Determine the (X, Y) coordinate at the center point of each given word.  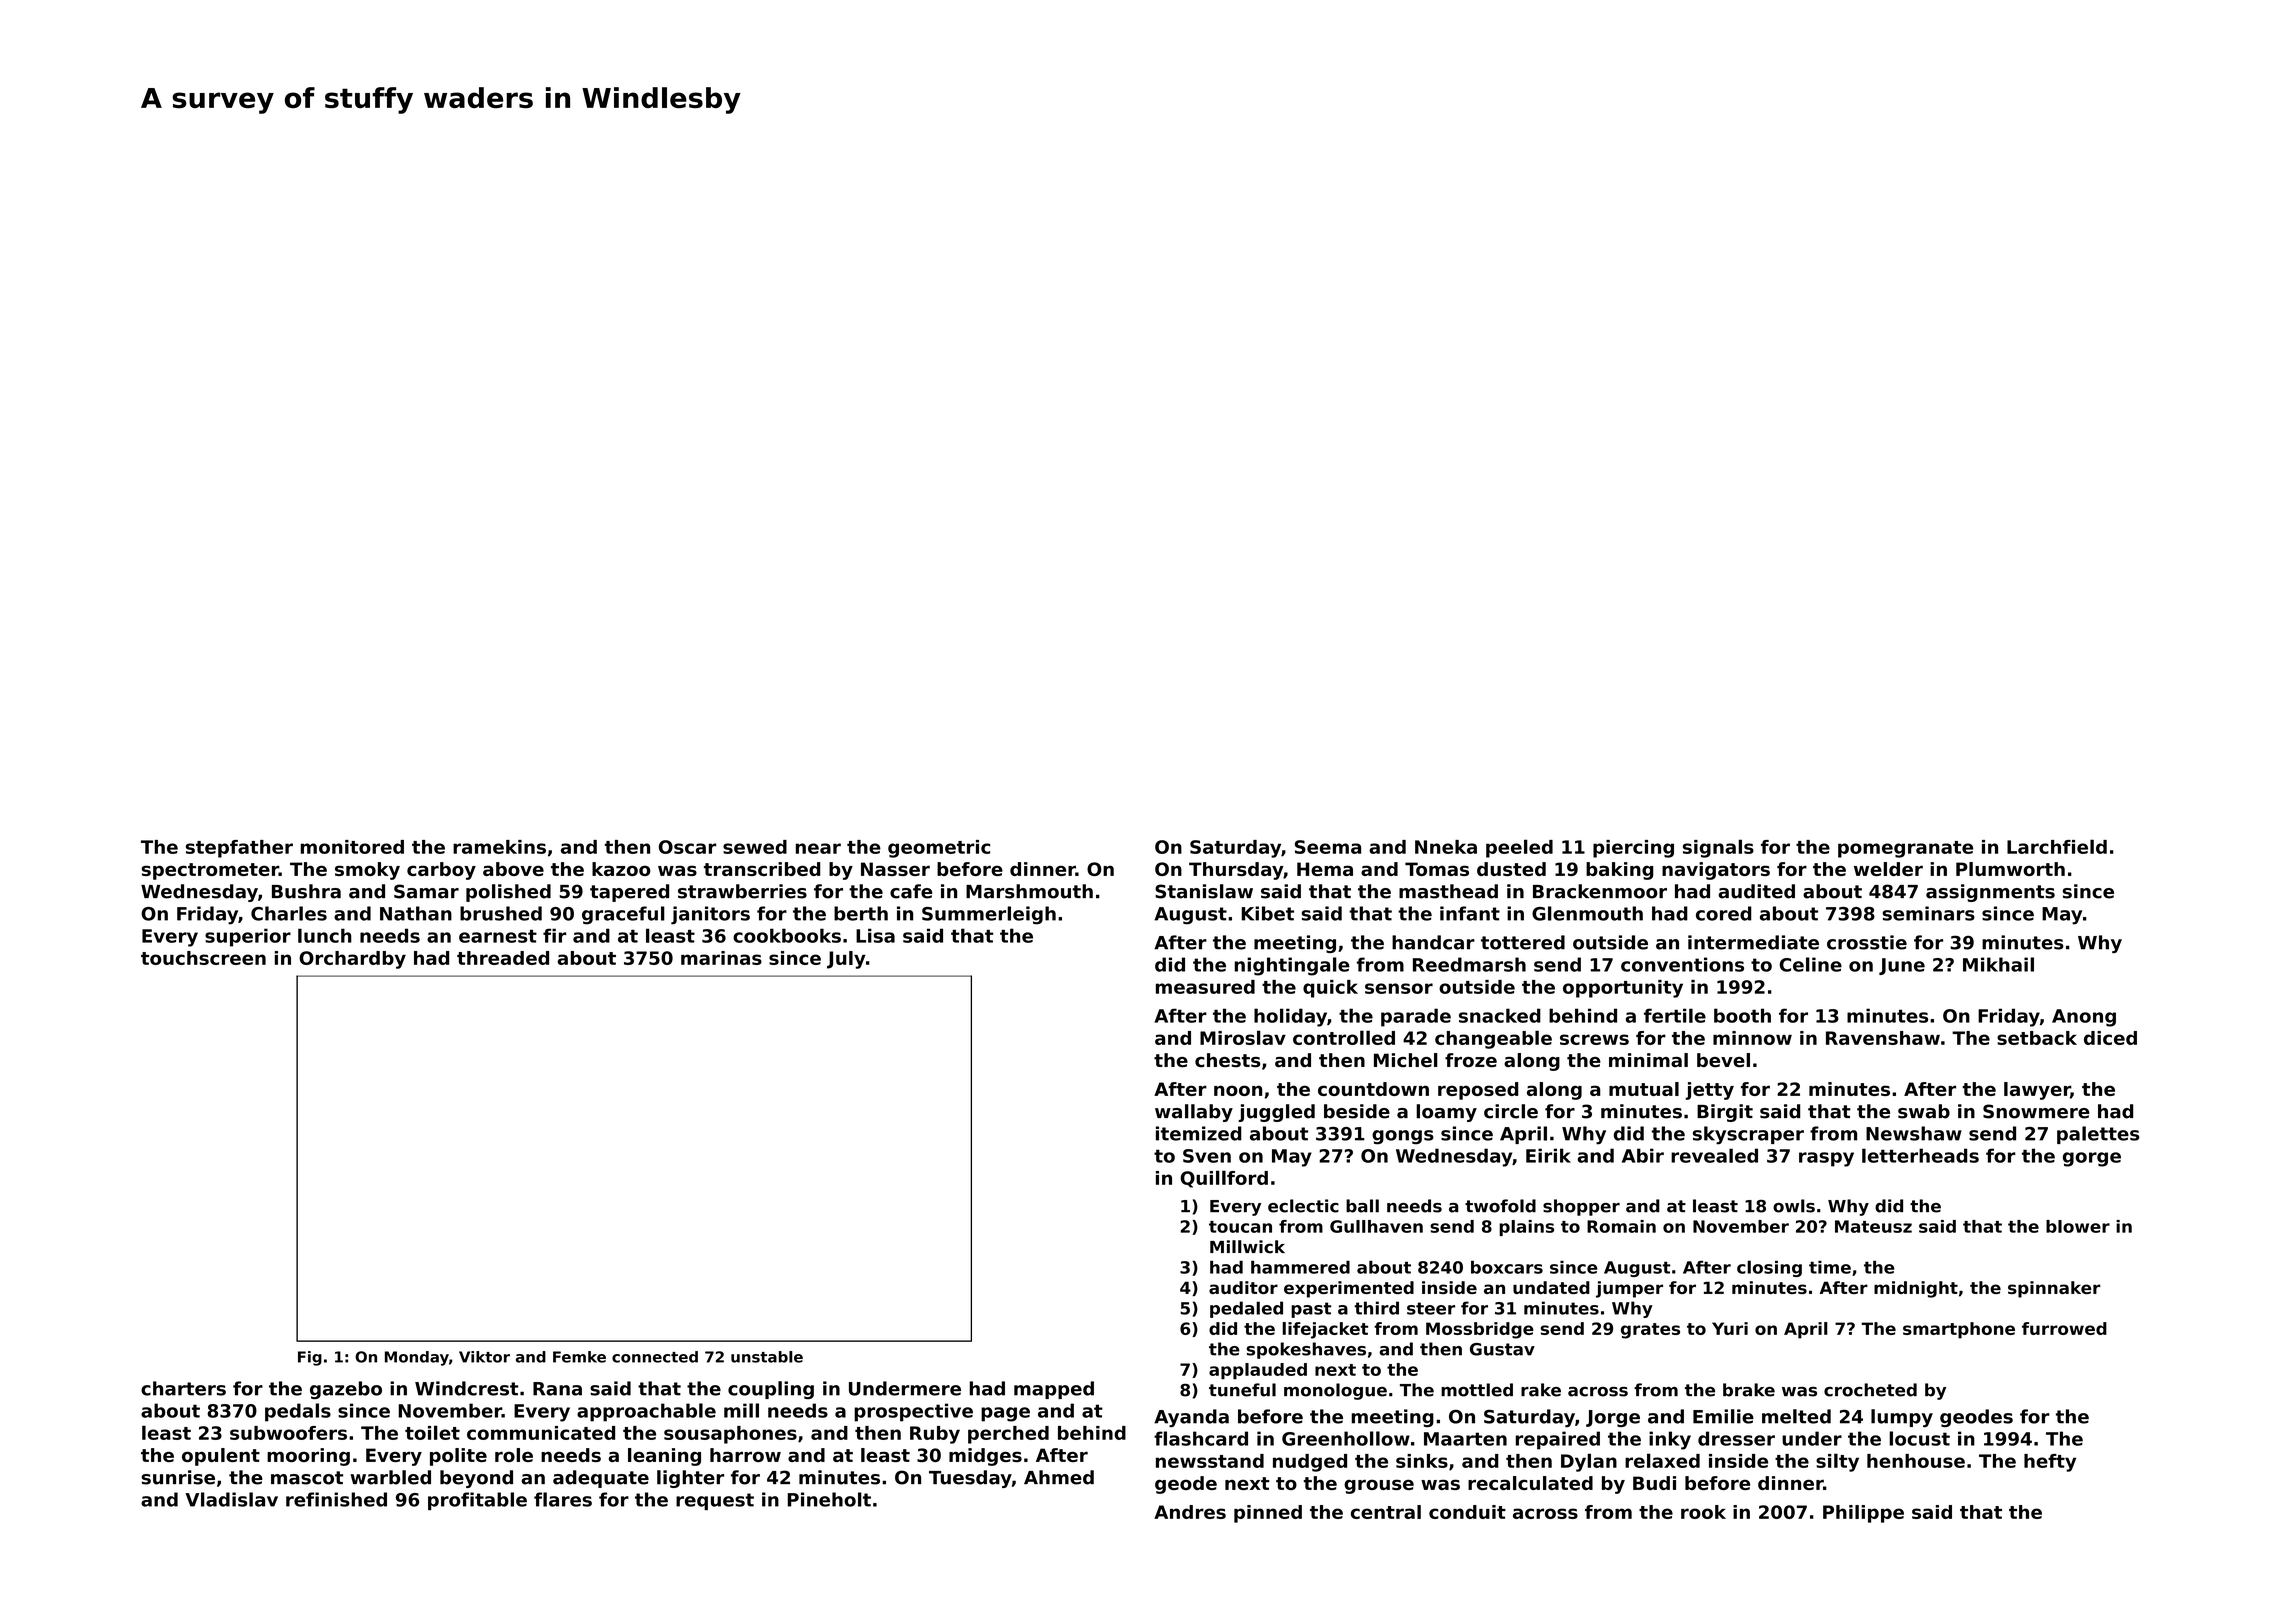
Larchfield (2057, 846)
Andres (1190, 1512)
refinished (336, 1499)
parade (1416, 1017)
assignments (1990, 893)
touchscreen (203, 958)
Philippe (1863, 1514)
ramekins (499, 847)
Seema (1328, 847)
